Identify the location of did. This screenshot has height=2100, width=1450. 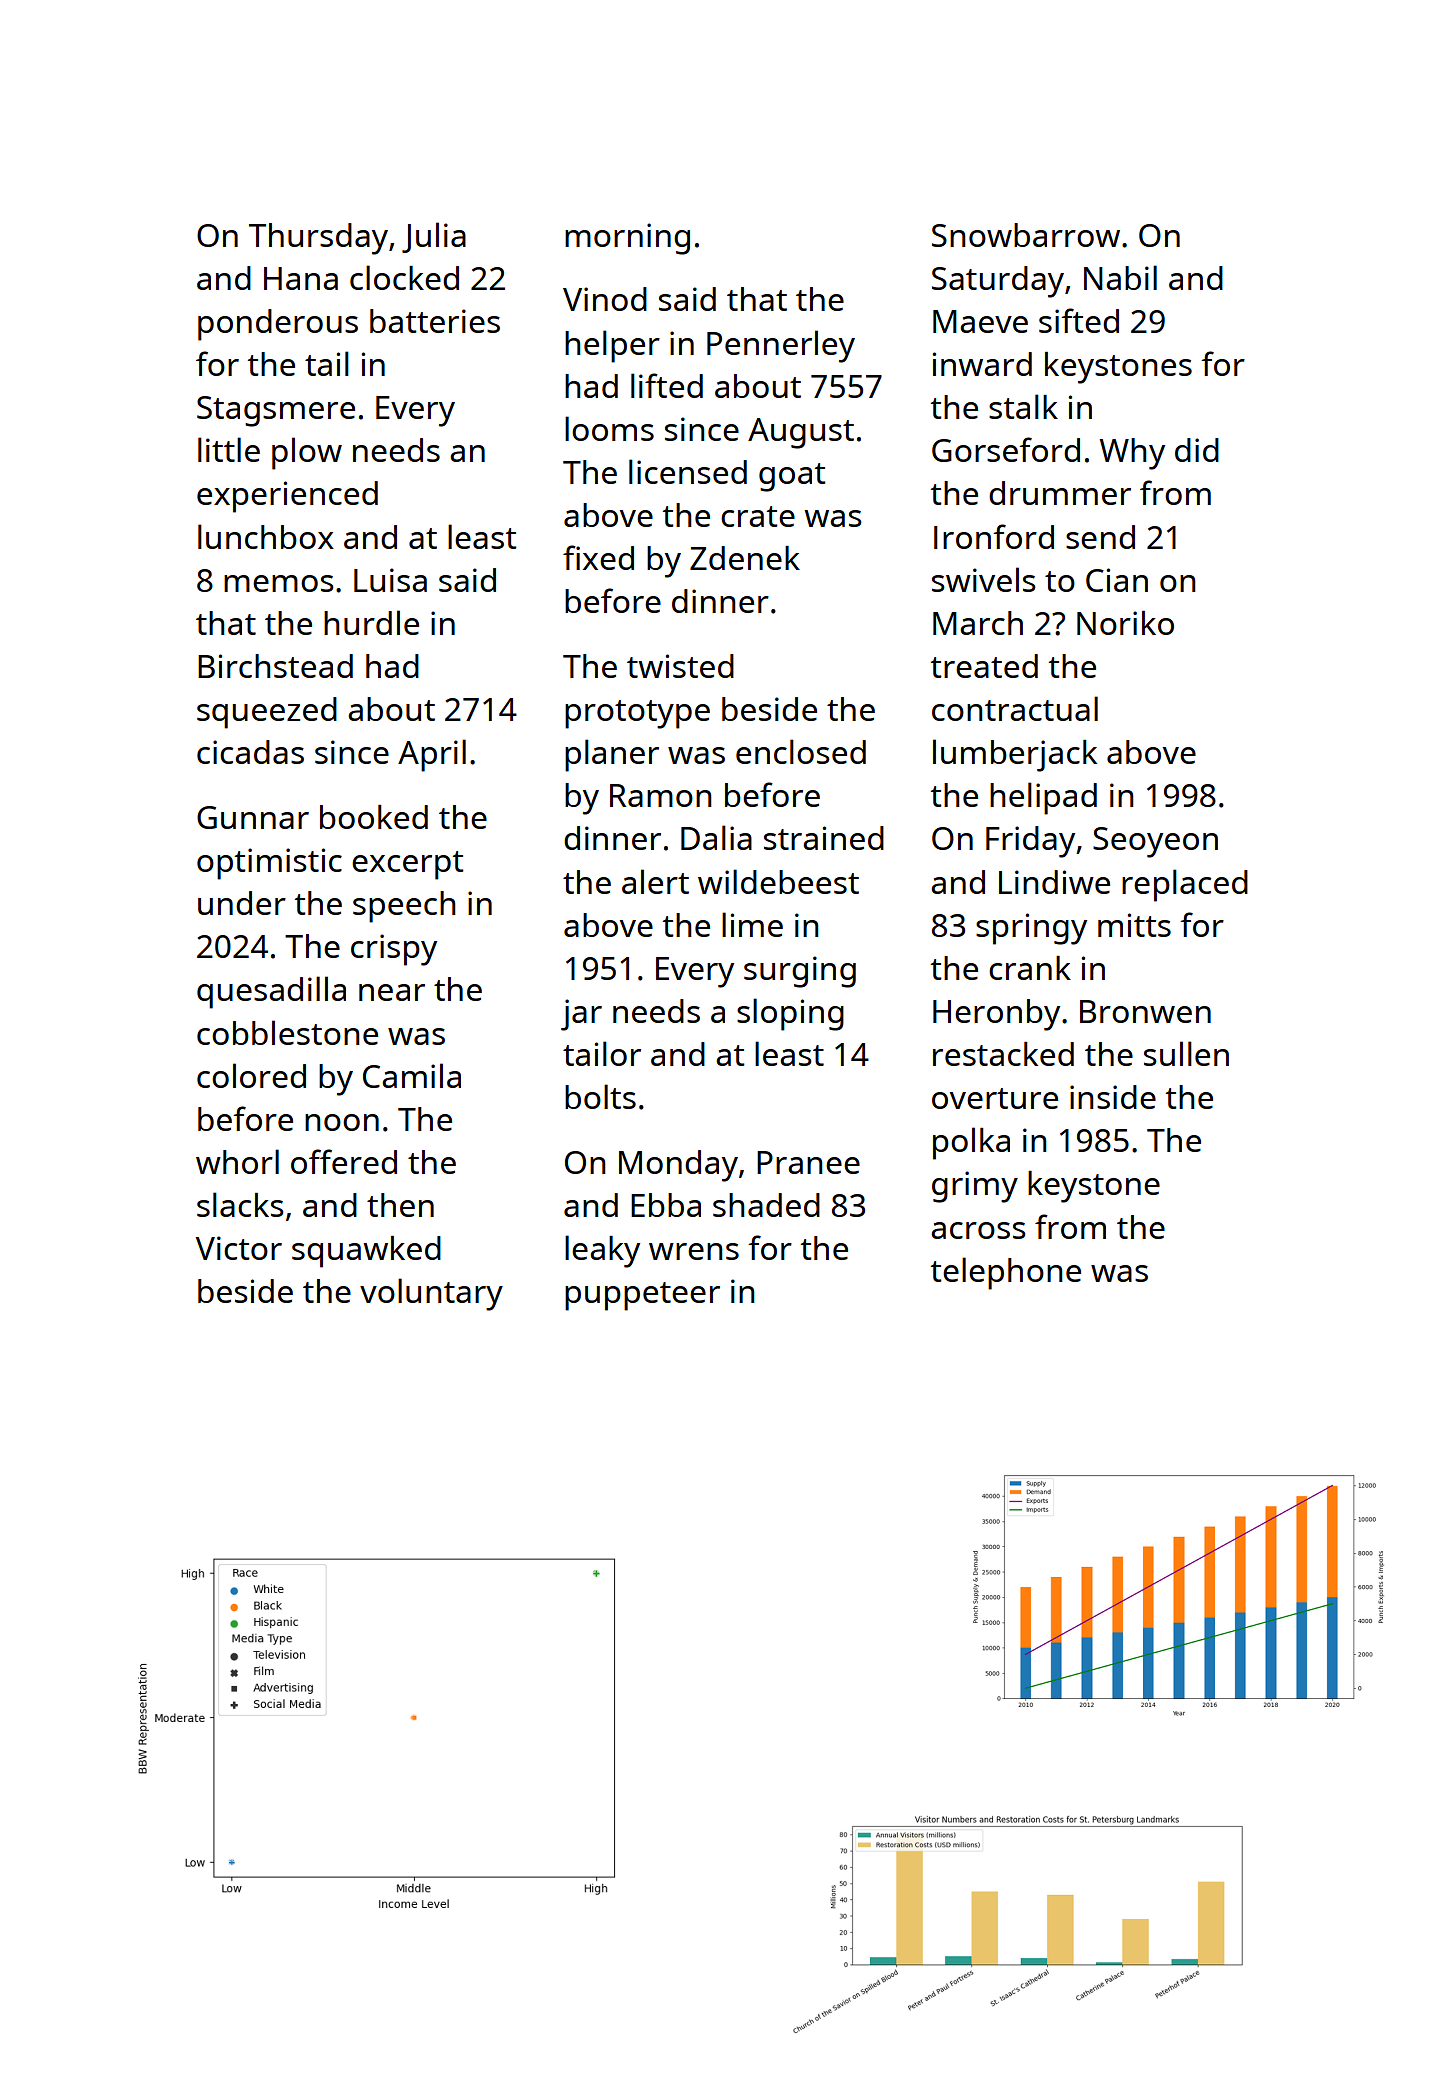
(1197, 450).
